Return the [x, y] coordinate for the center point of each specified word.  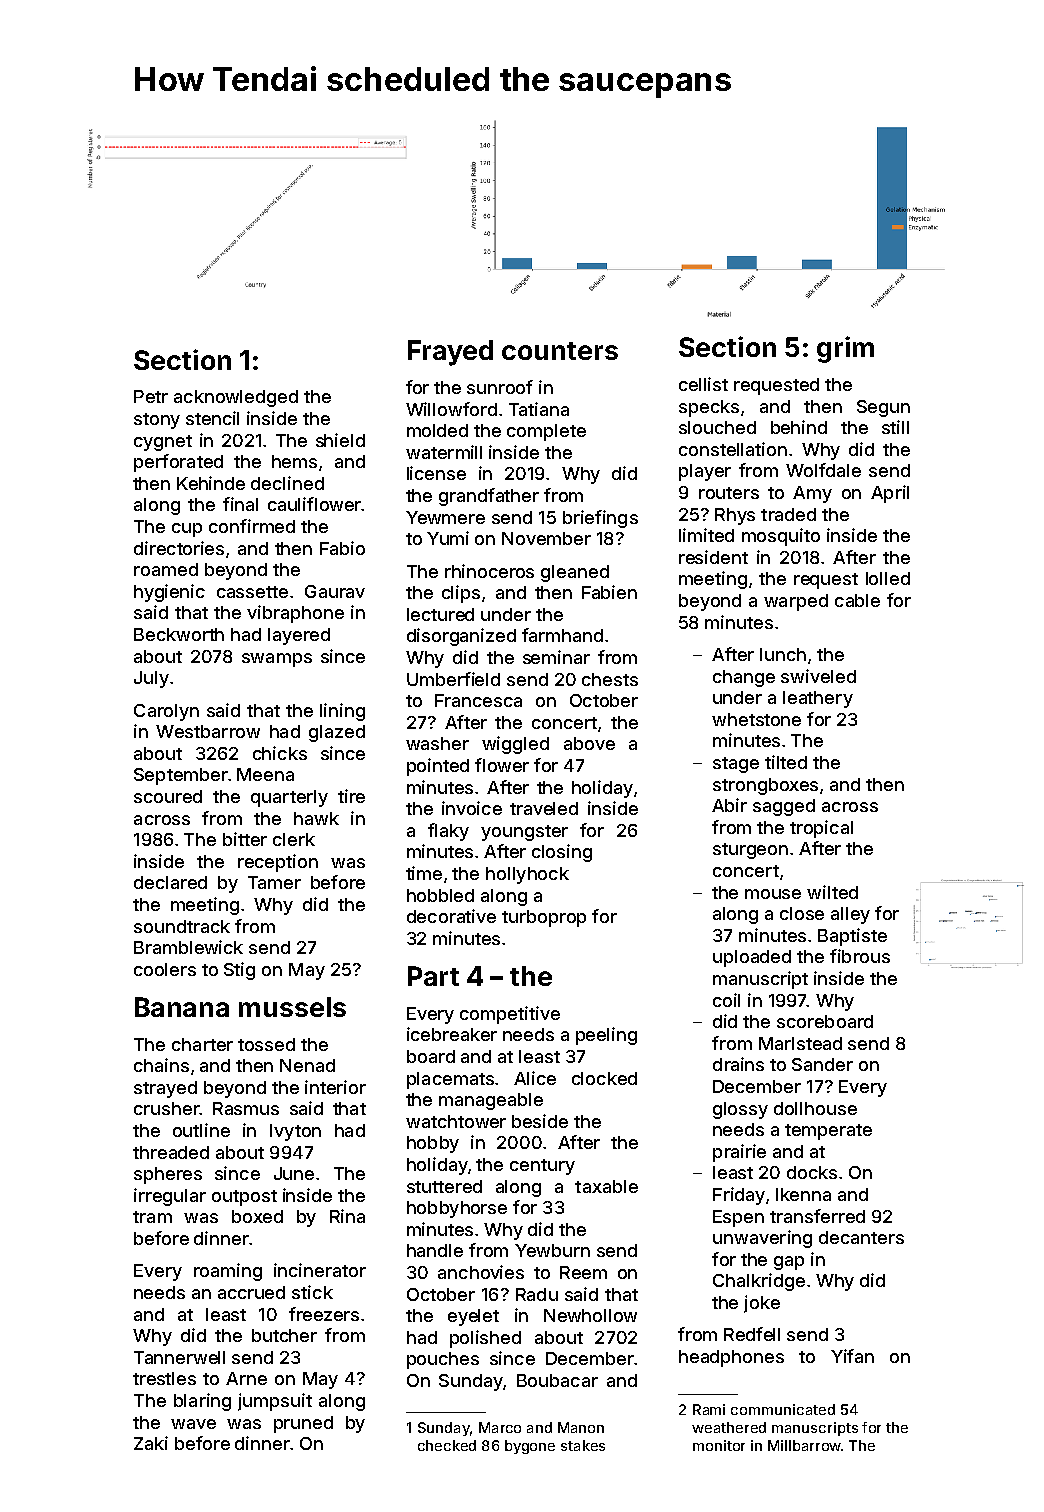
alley [850, 915]
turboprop [544, 918]
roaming [228, 1272]
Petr [151, 396]
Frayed [450, 353]
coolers [165, 969]
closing [562, 853]
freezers [324, 1314]
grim [845, 349]
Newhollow [590, 1315]
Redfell [752, 1334]
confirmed [252, 526]
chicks [280, 753]
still [895, 427]
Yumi [448, 538]
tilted [786, 762]
